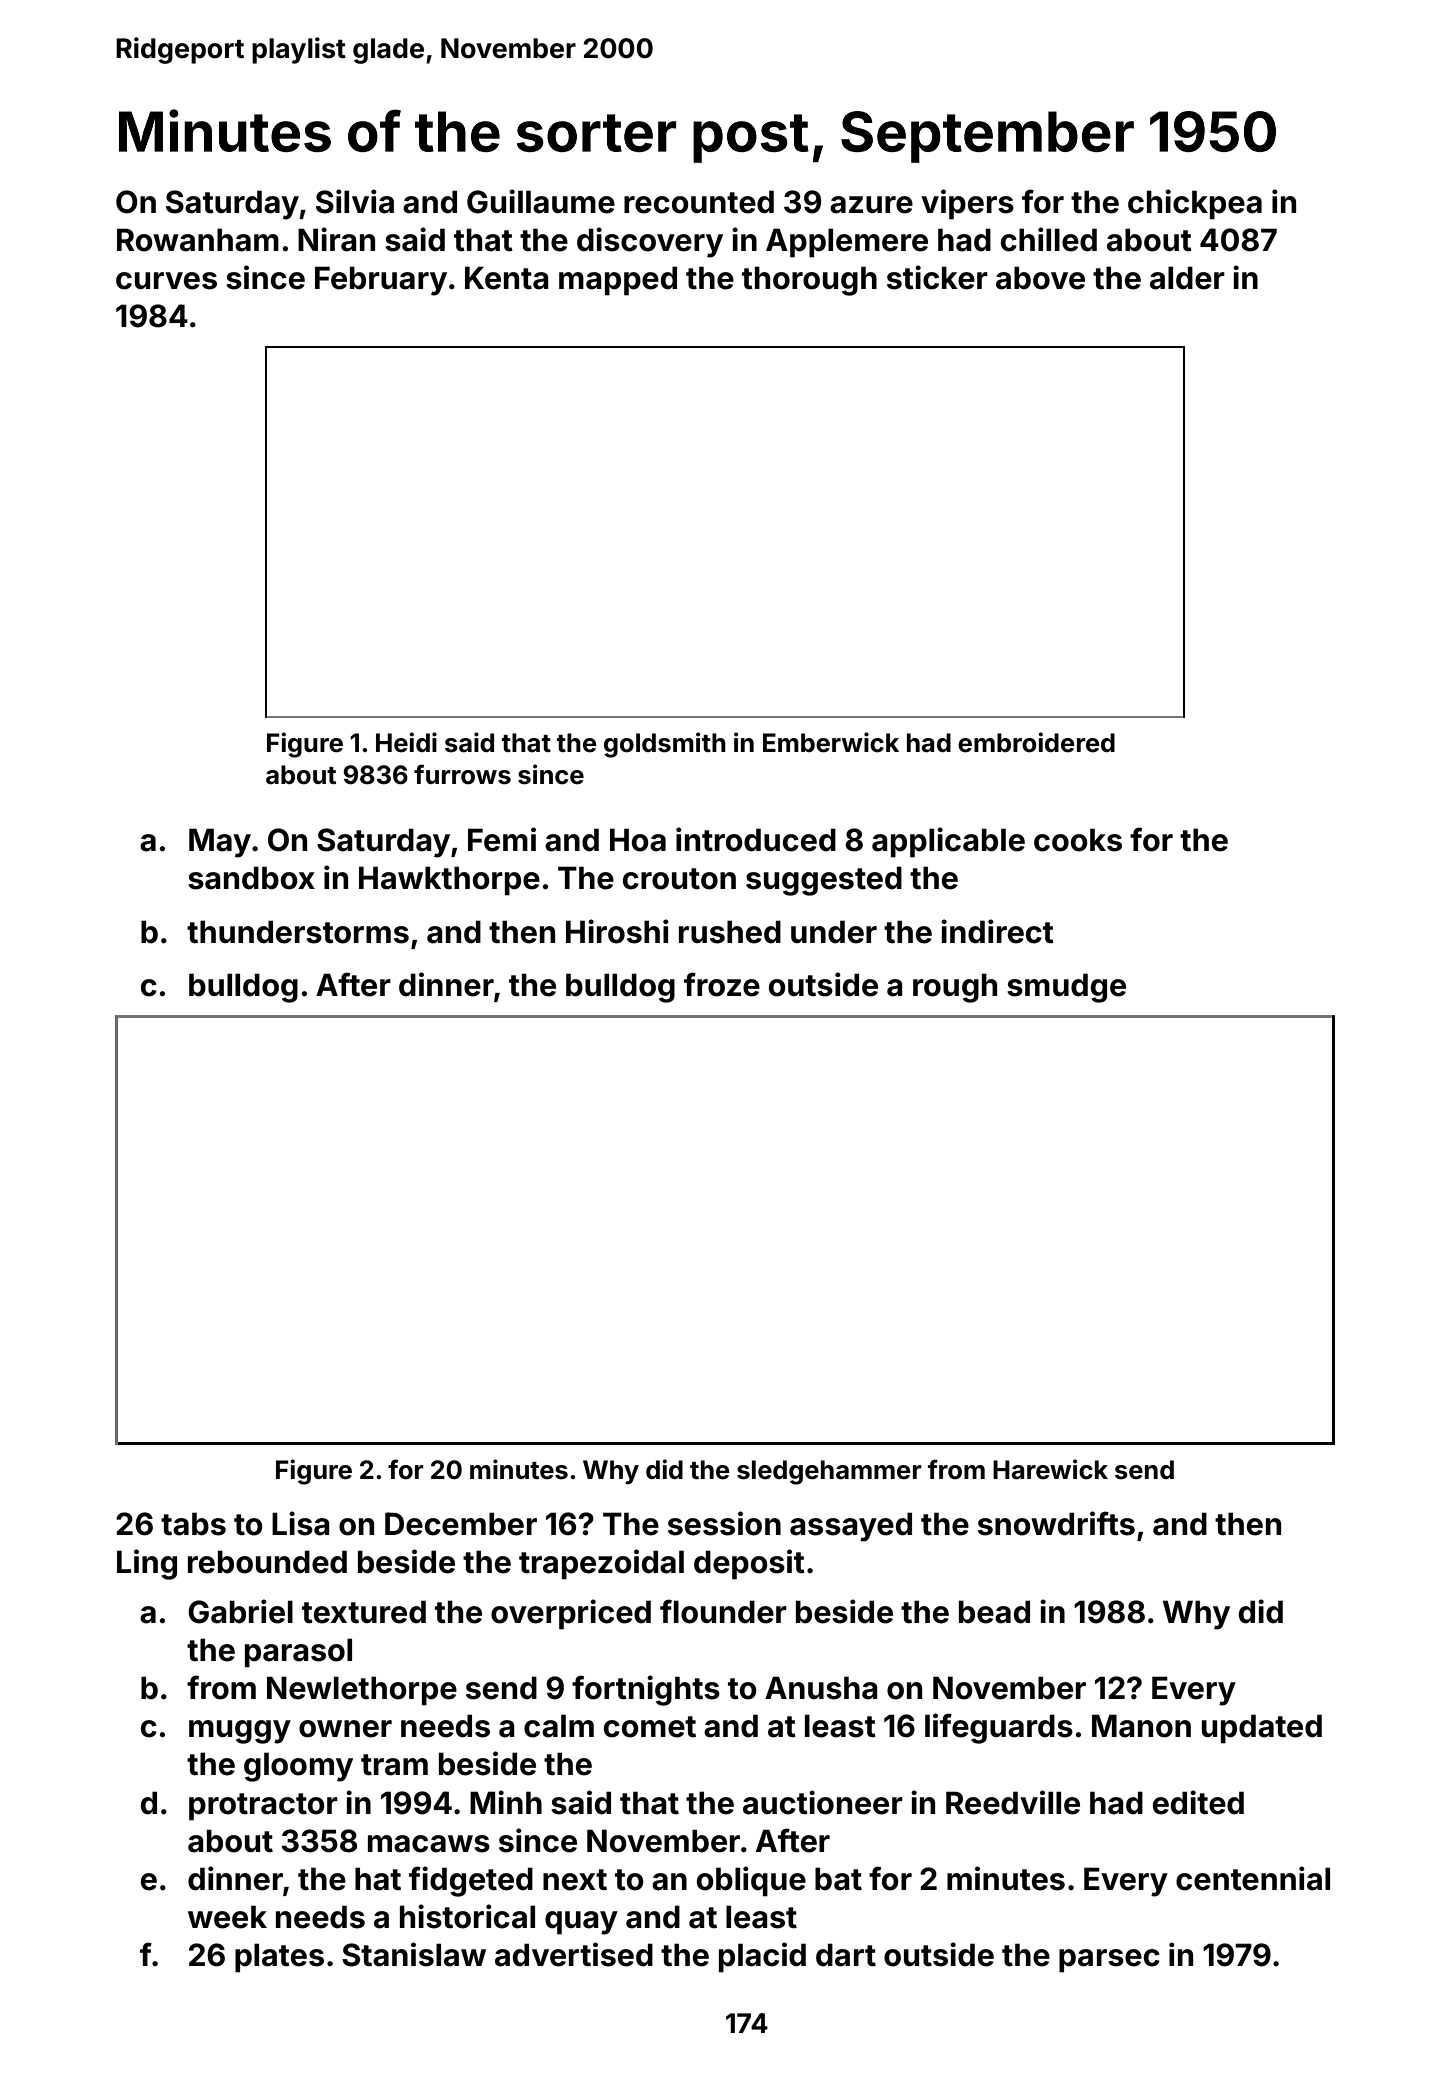 The image size is (1450, 2100). I want to click on sledgehammer, so click(829, 1472).
